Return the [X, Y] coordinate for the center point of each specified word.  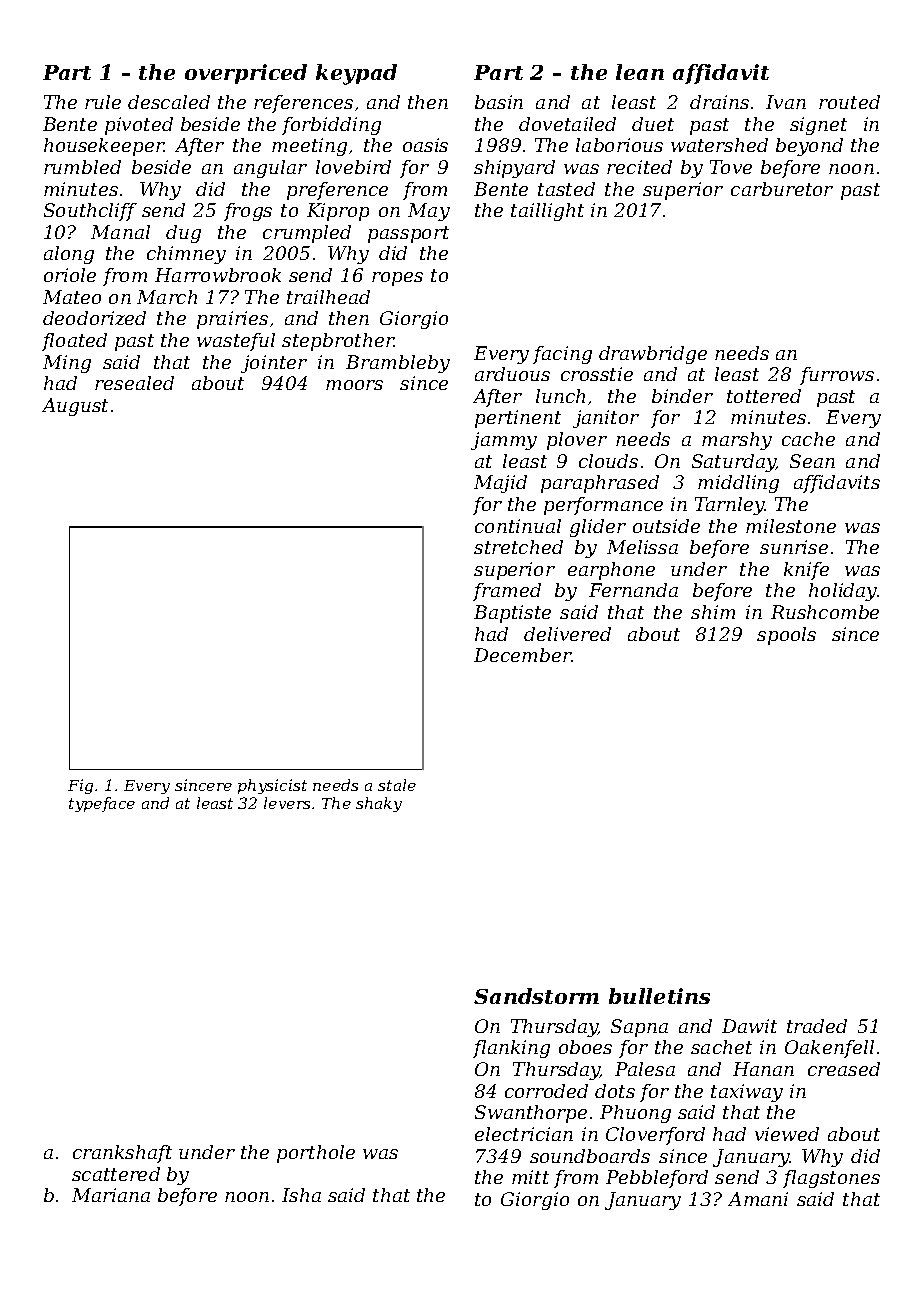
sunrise [794, 547]
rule [103, 102]
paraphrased [600, 484]
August [75, 407]
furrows [837, 376]
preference [337, 191]
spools [786, 636]
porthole [316, 1154]
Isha [301, 1195]
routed [849, 102]
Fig [80, 786]
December [523, 655]
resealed [134, 383]
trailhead [328, 297]
